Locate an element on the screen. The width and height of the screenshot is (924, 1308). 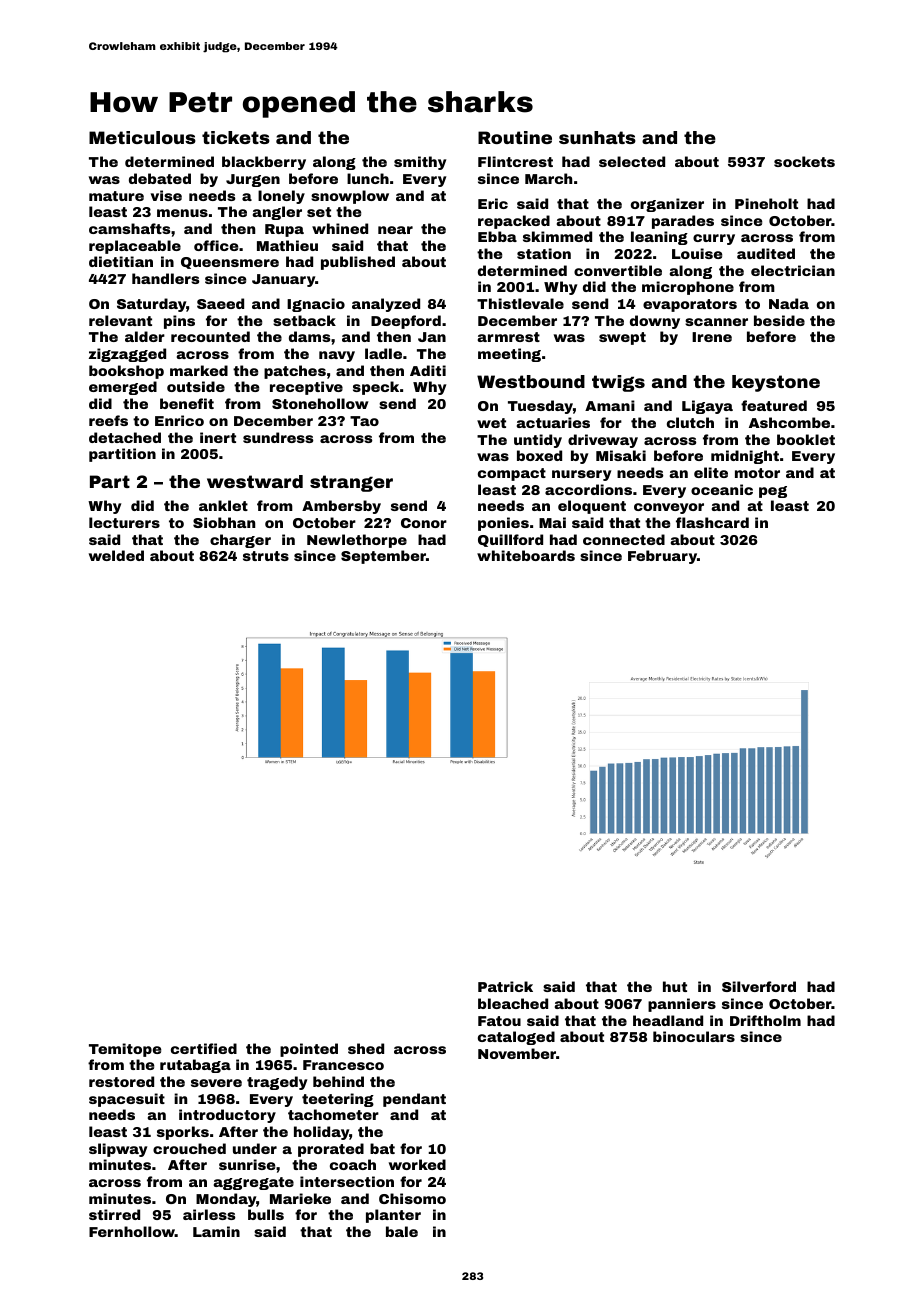
receptive is located at coordinates (306, 388).
